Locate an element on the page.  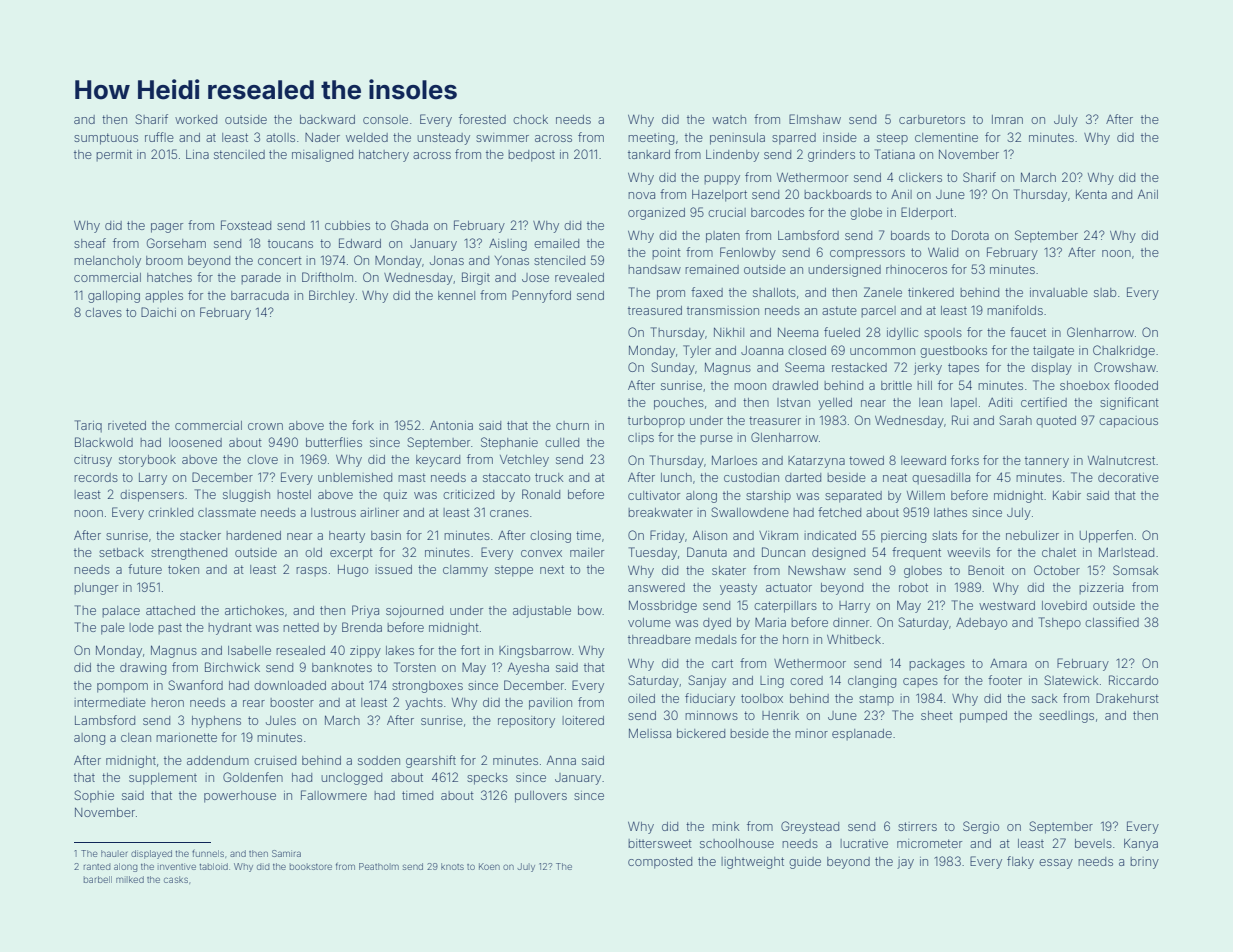
sheaf is located at coordinates (90, 243).
